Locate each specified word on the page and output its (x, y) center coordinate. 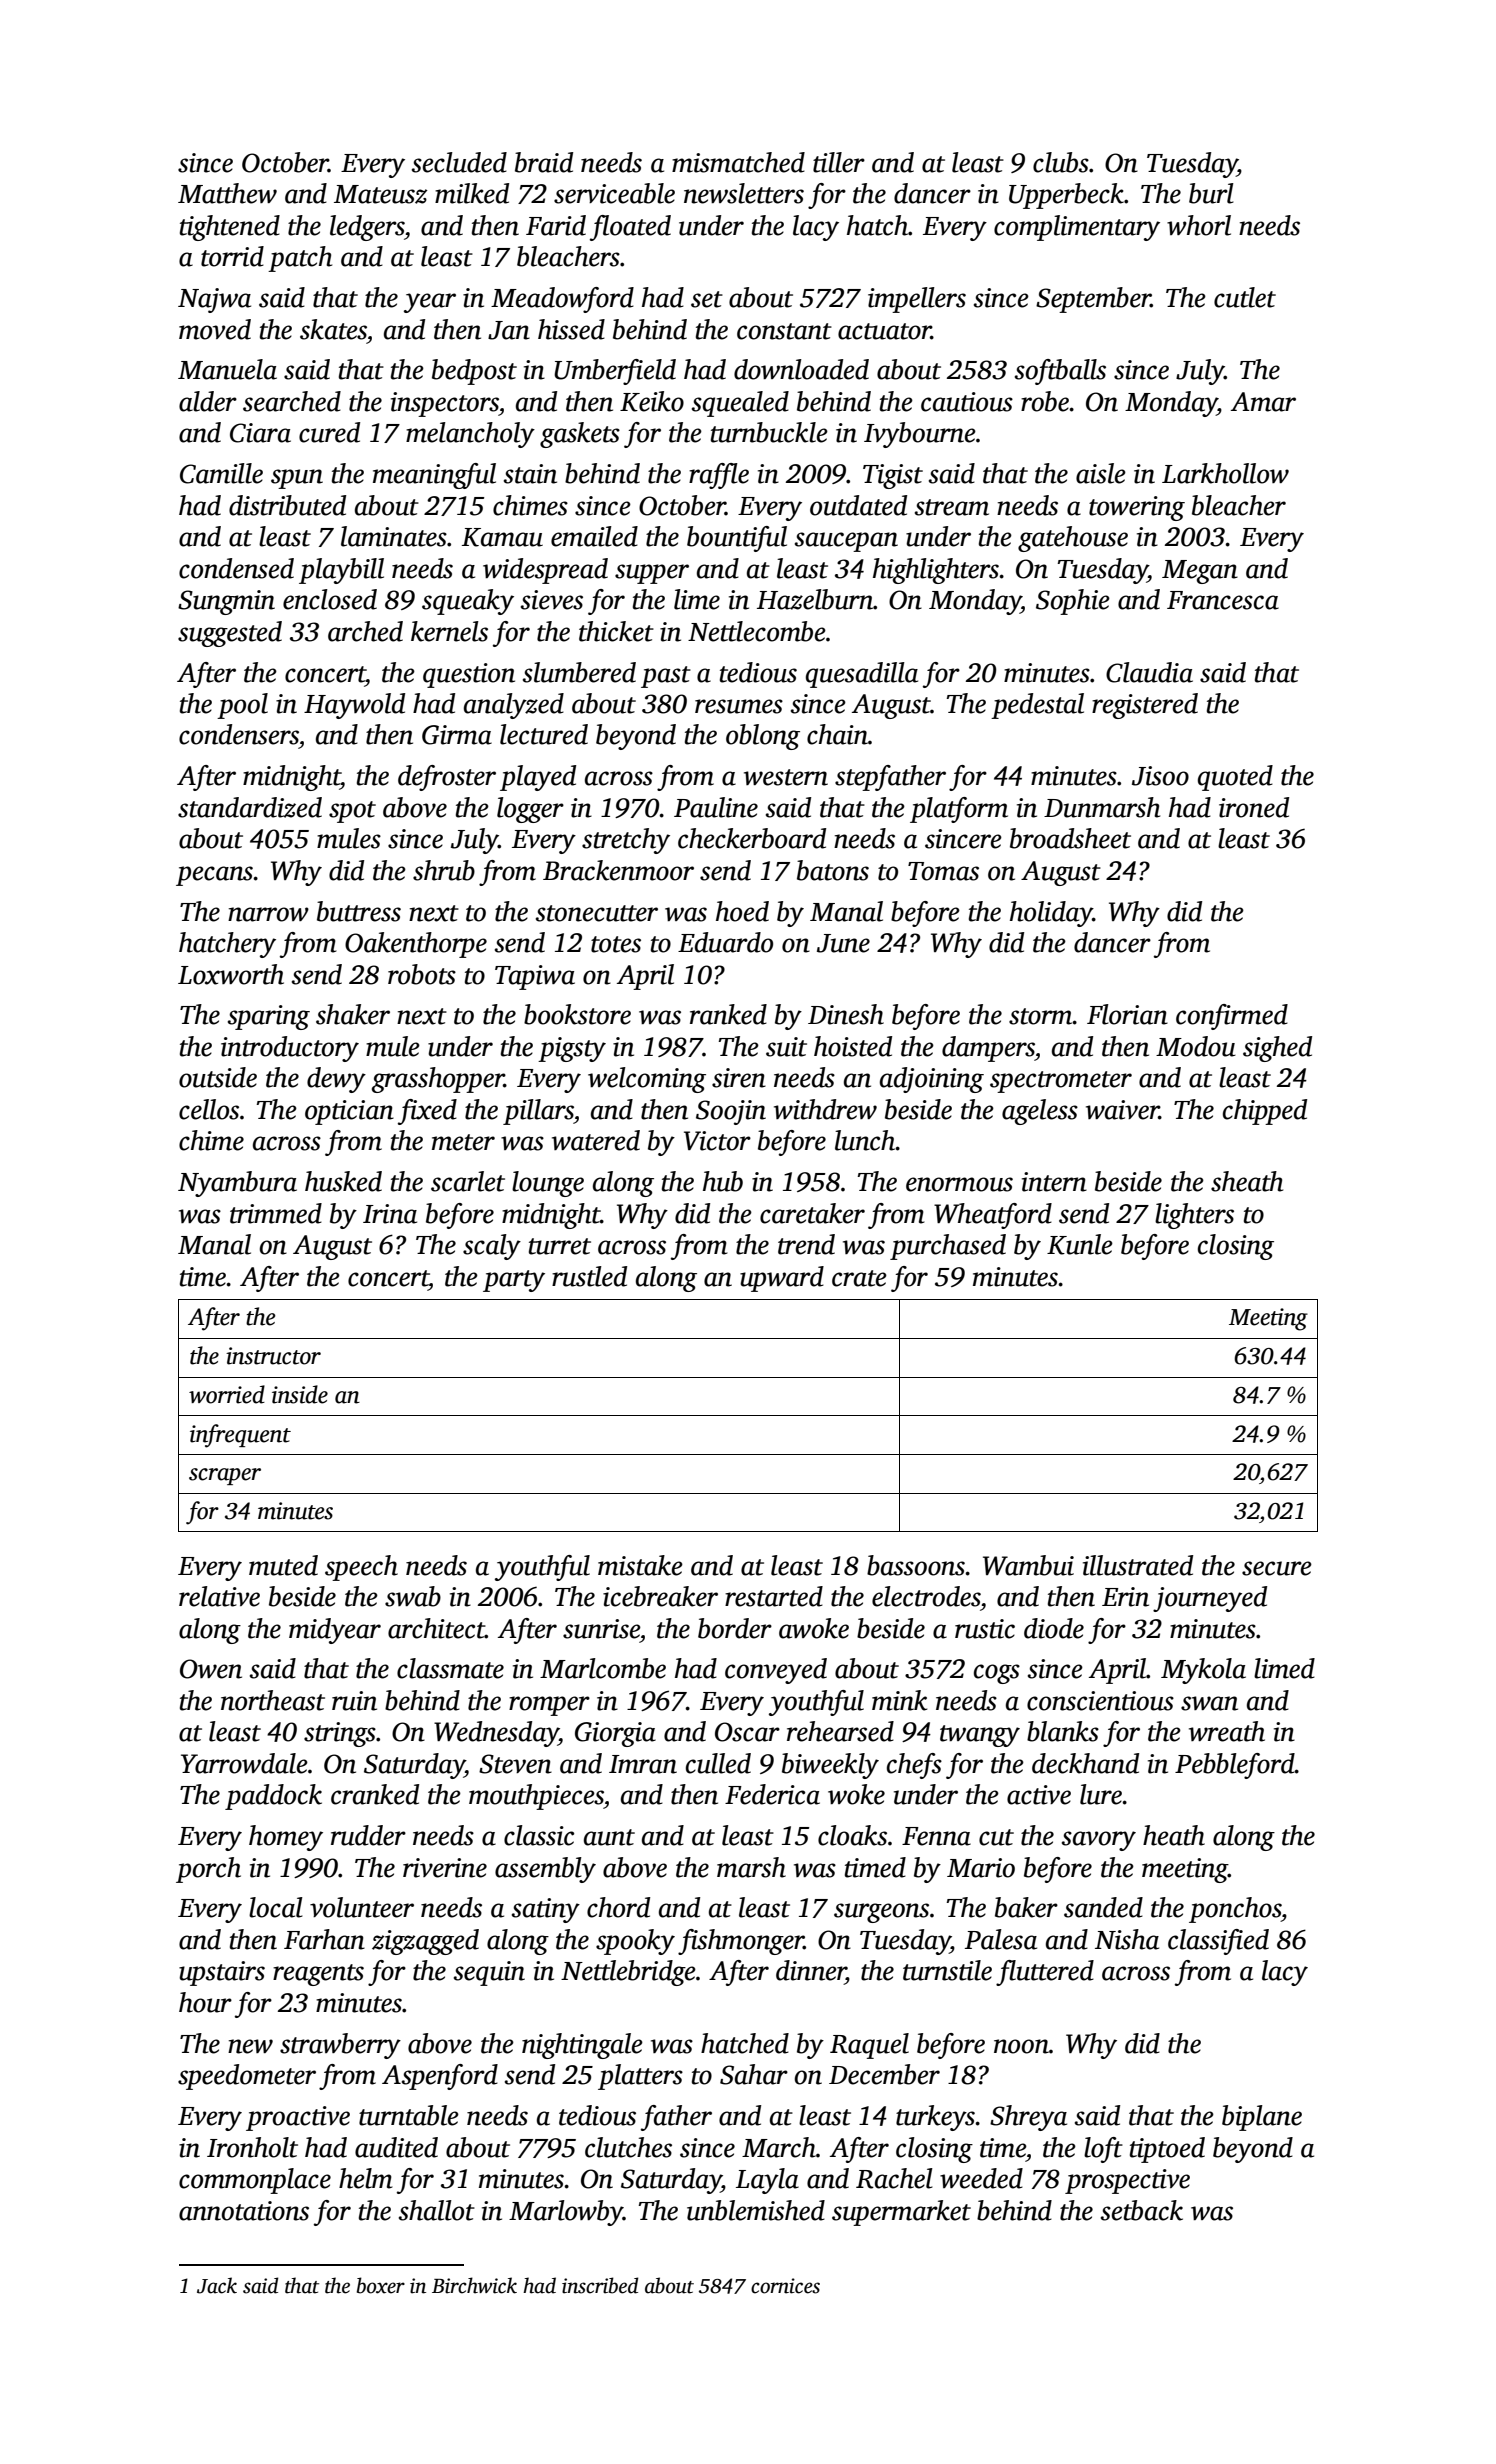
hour (205, 2002)
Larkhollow (1225, 473)
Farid (556, 225)
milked (472, 193)
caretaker (812, 1213)
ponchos (1235, 1910)
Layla (767, 2181)
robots (422, 974)
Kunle (1080, 1244)
